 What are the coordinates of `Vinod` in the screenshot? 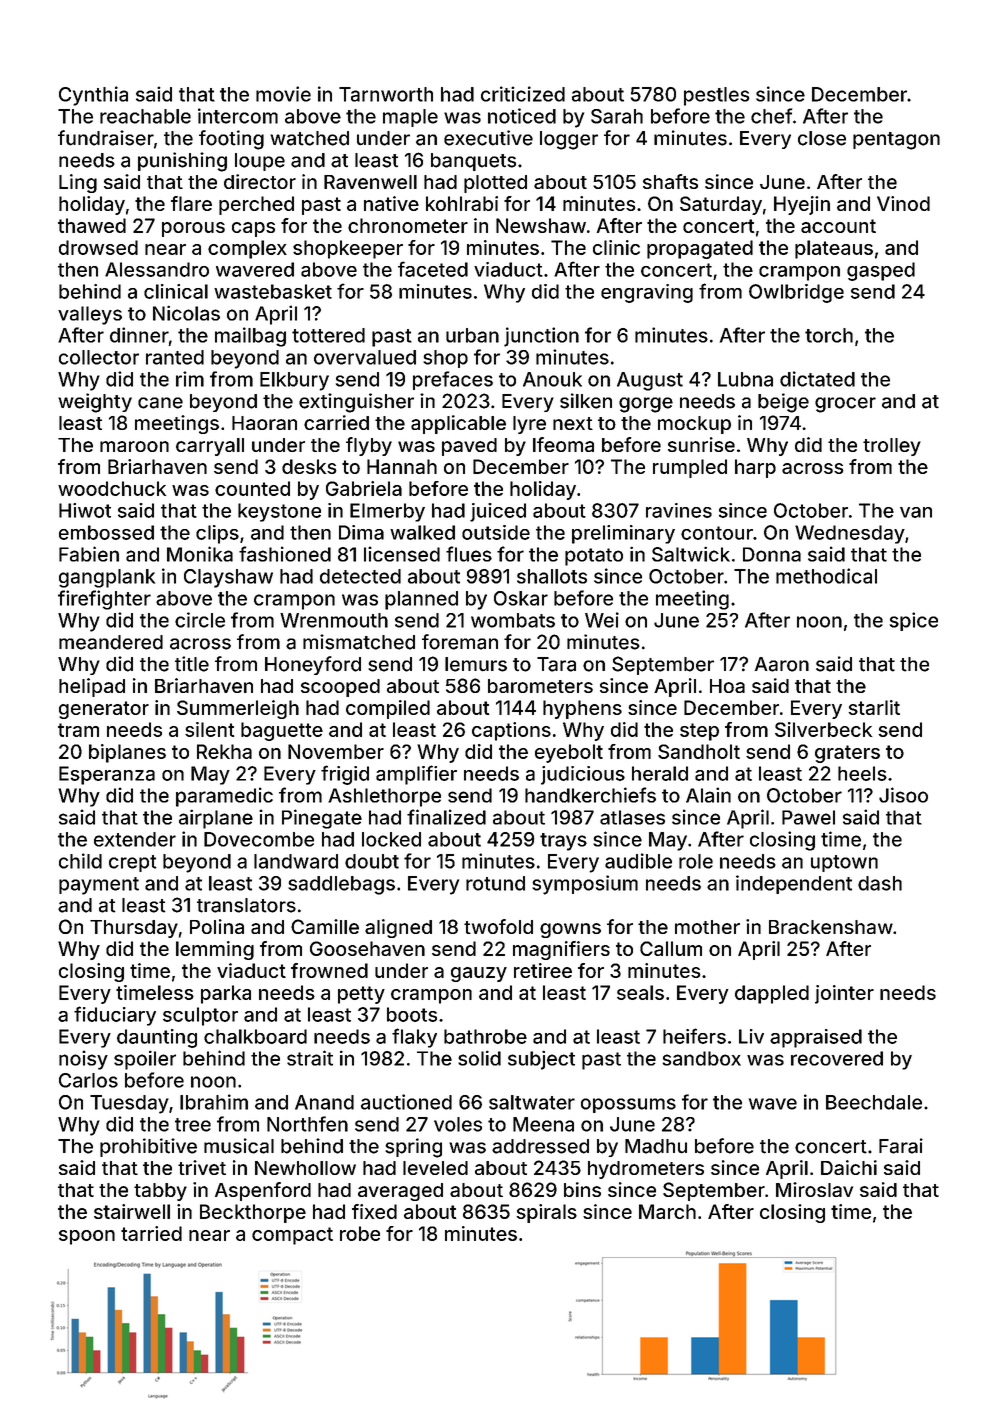 It's located at (903, 203).
